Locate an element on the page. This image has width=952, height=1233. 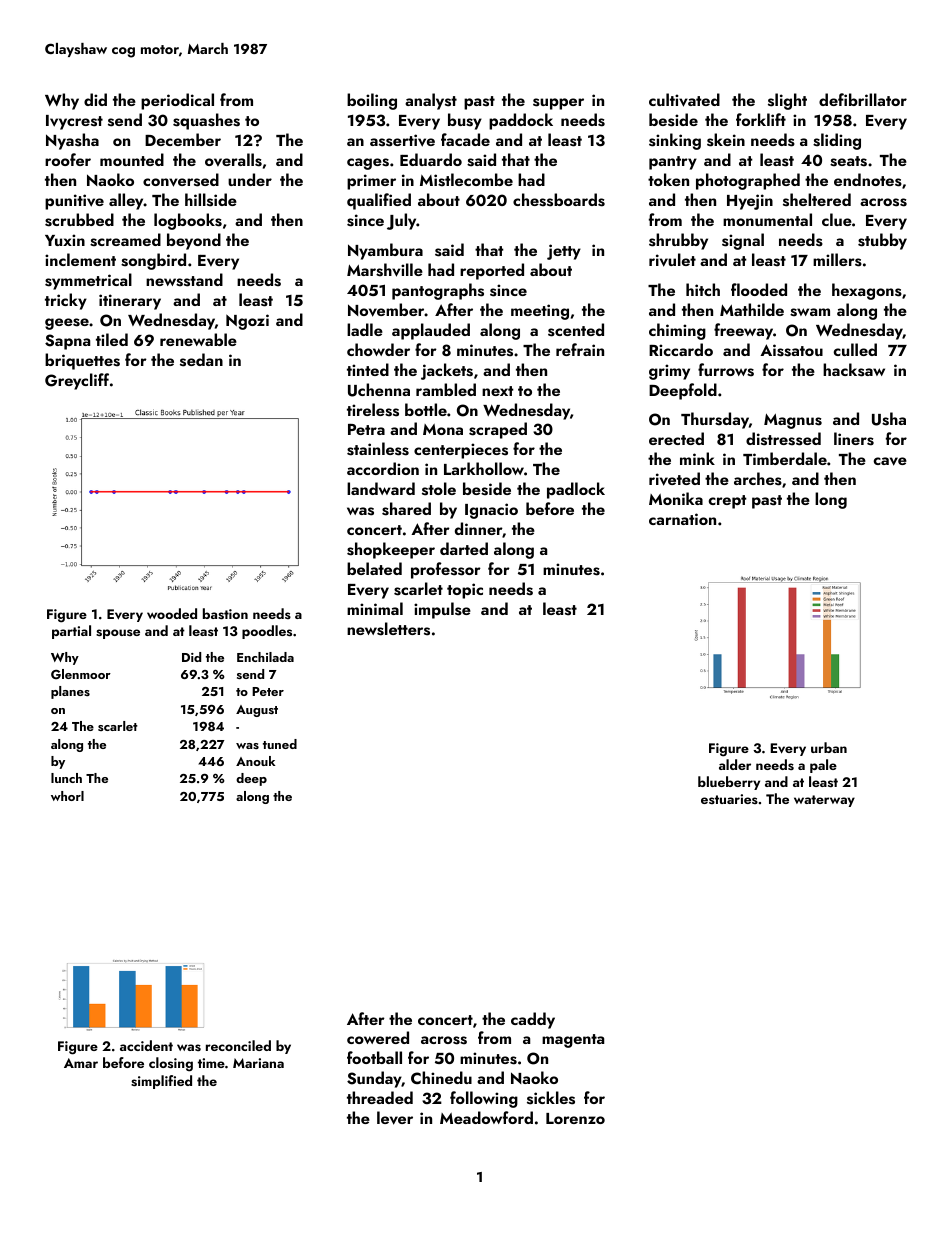
wooded is located at coordinates (172, 613).
